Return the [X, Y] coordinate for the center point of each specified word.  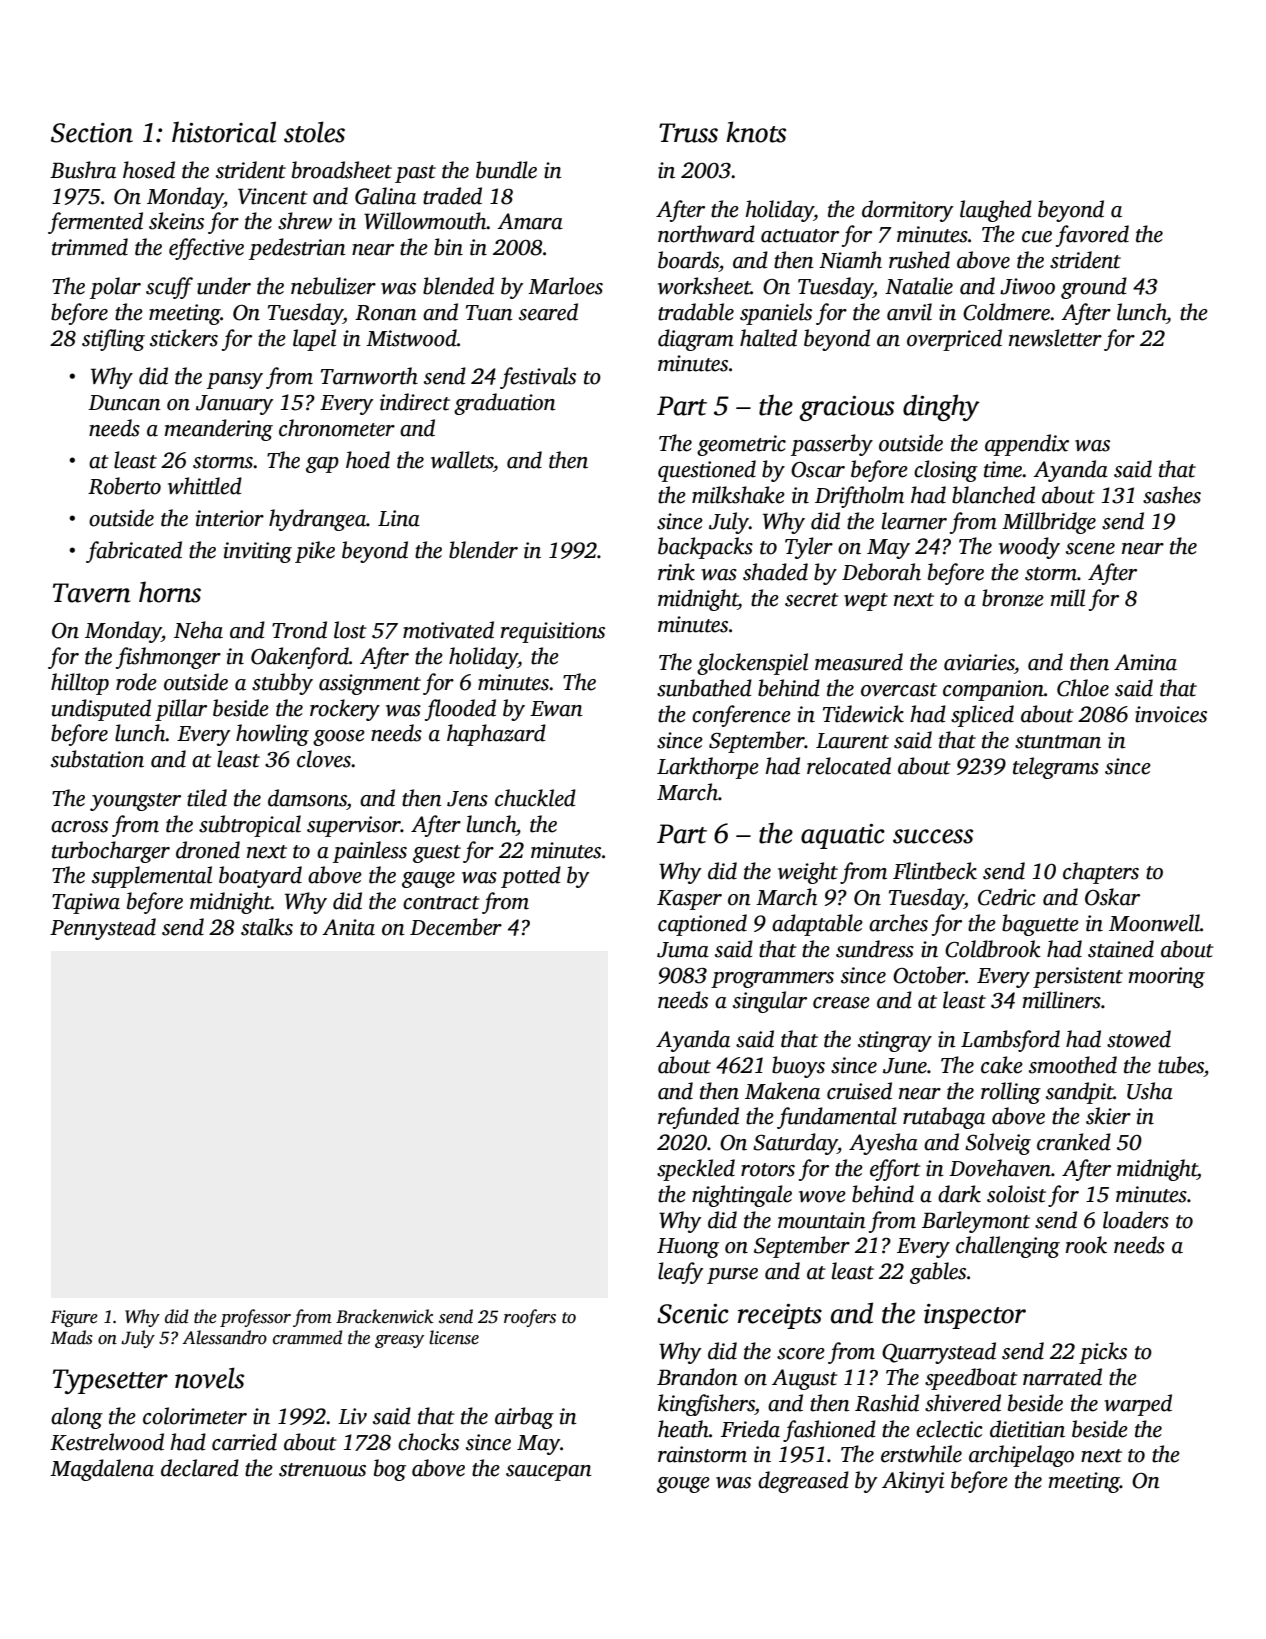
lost [350, 630]
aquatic [843, 836]
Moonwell [1154, 923]
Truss [688, 133]
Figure [74, 1318]
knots [756, 132]
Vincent [273, 196]
